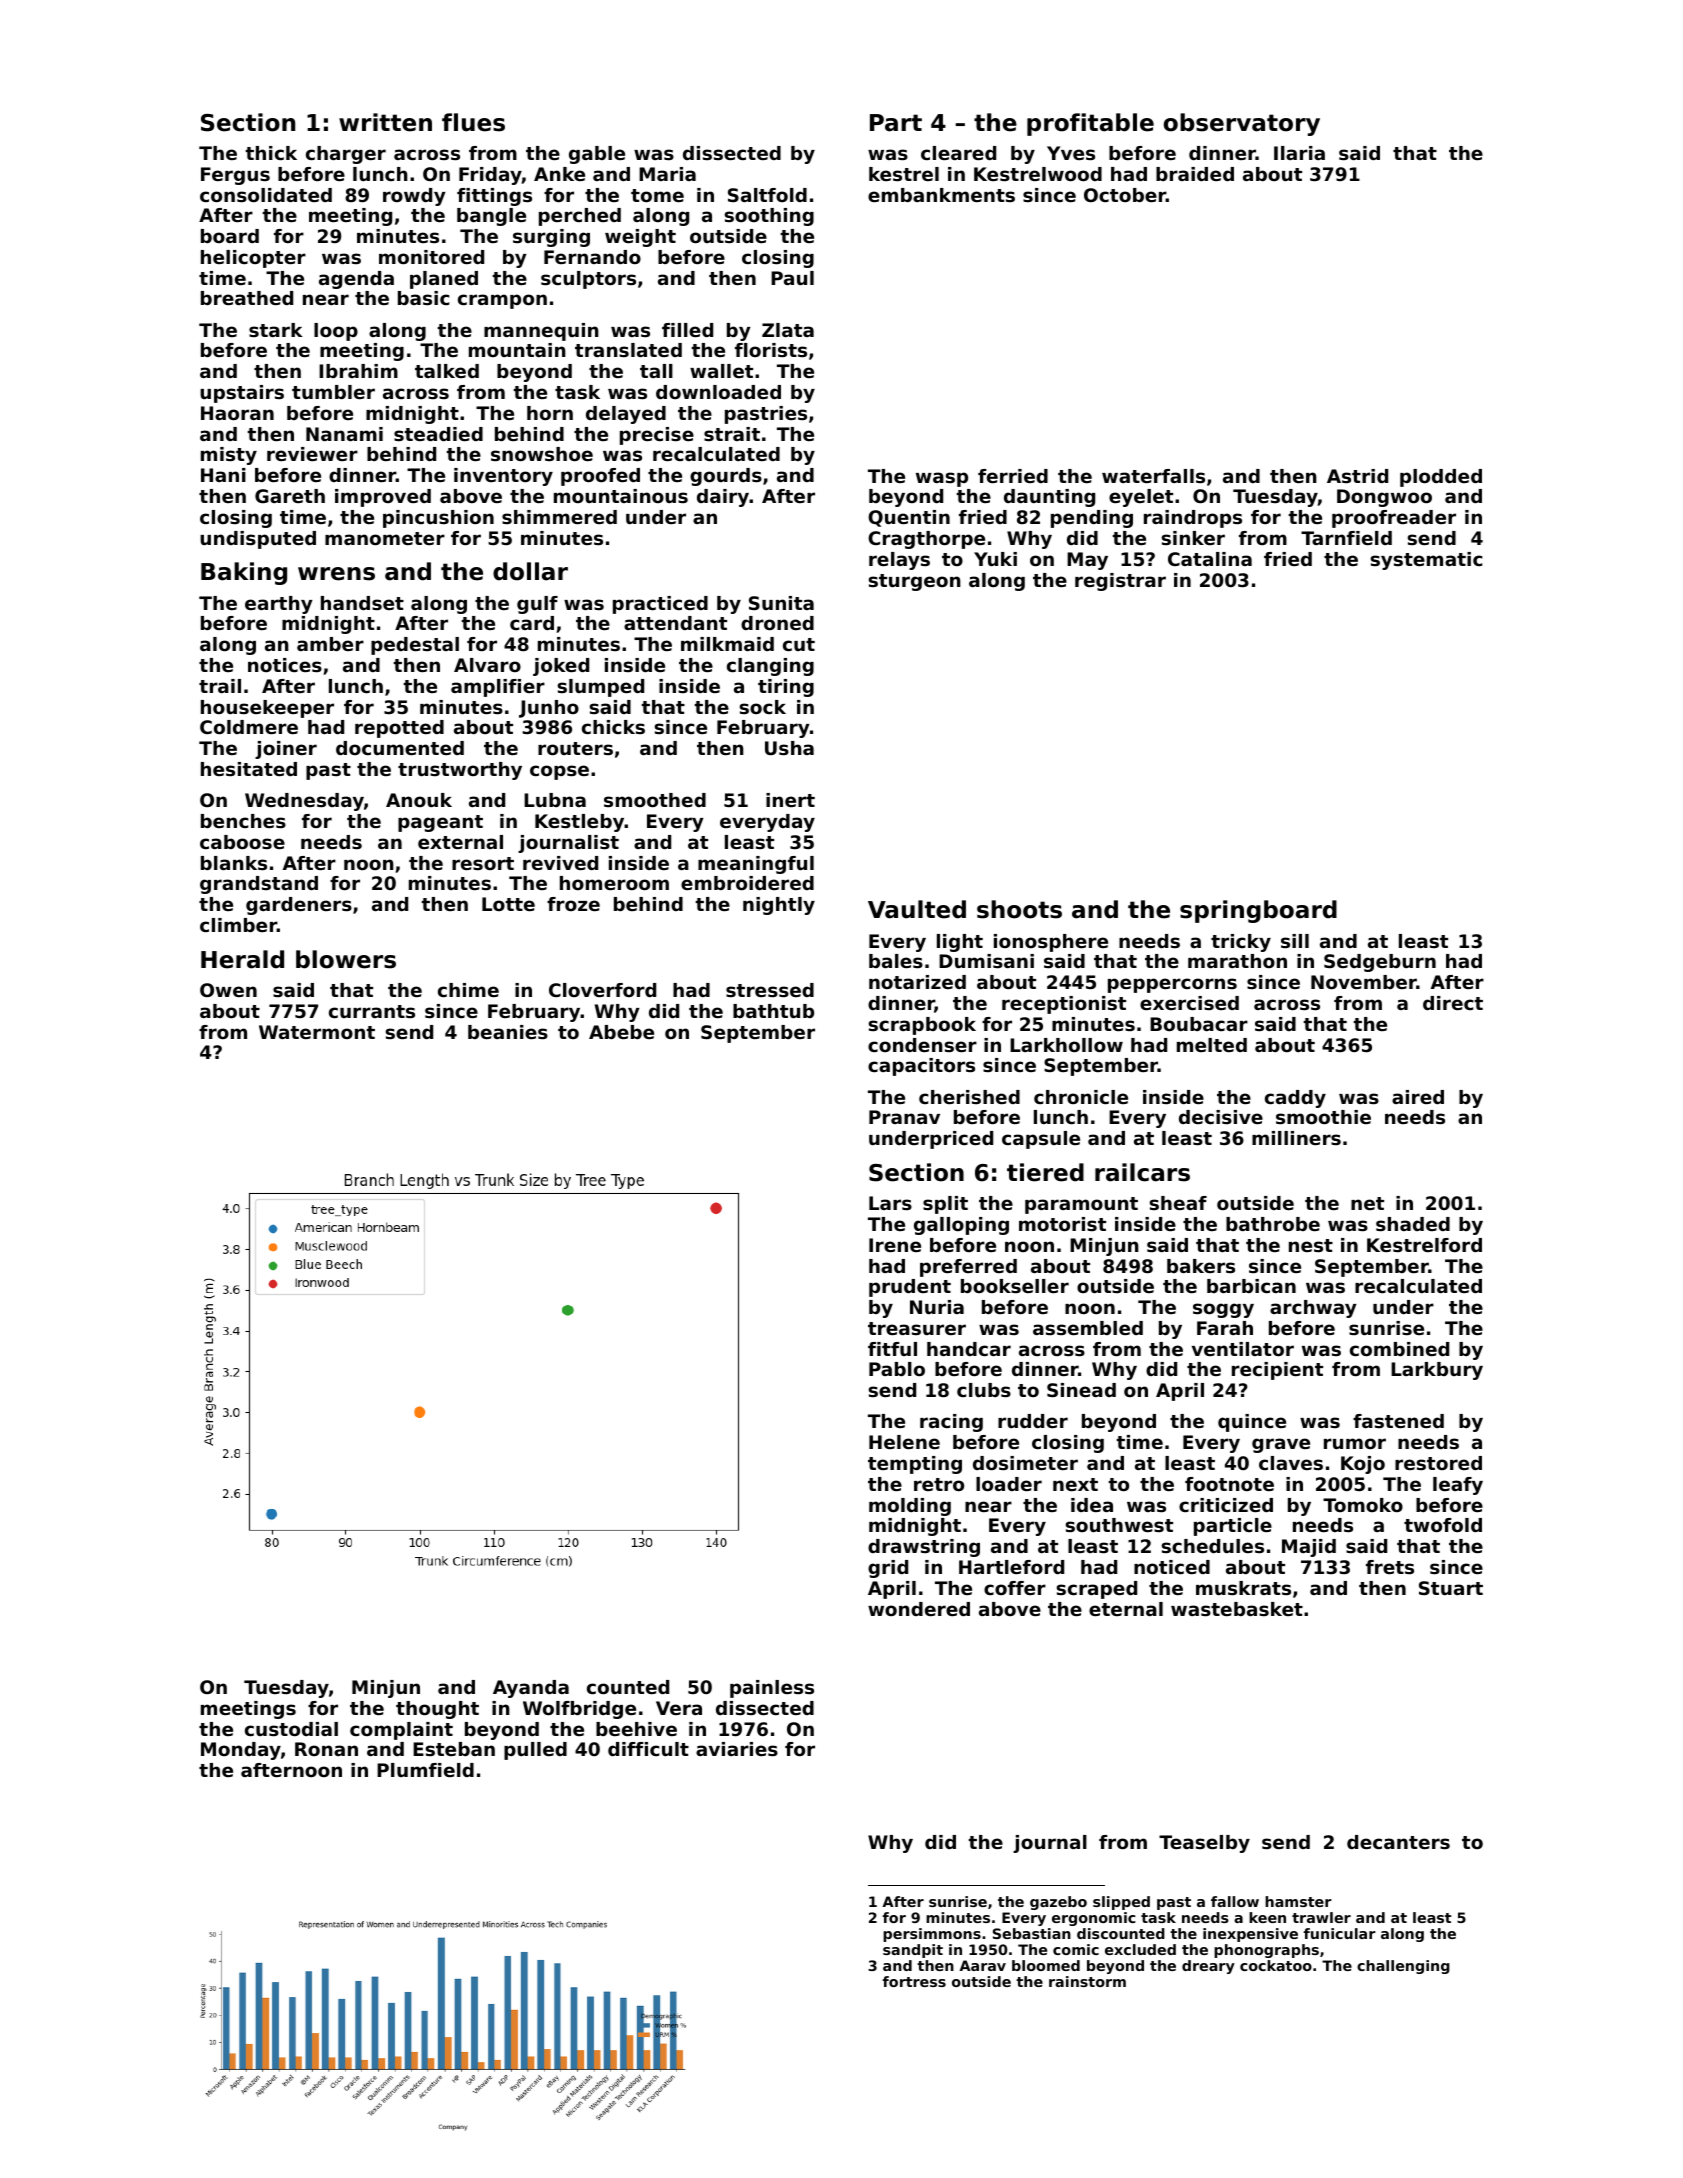 This page has width=1683, height=2178. What do you see at coordinates (317, 1032) in the page?
I see `Watermont` at bounding box center [317, 1032].
